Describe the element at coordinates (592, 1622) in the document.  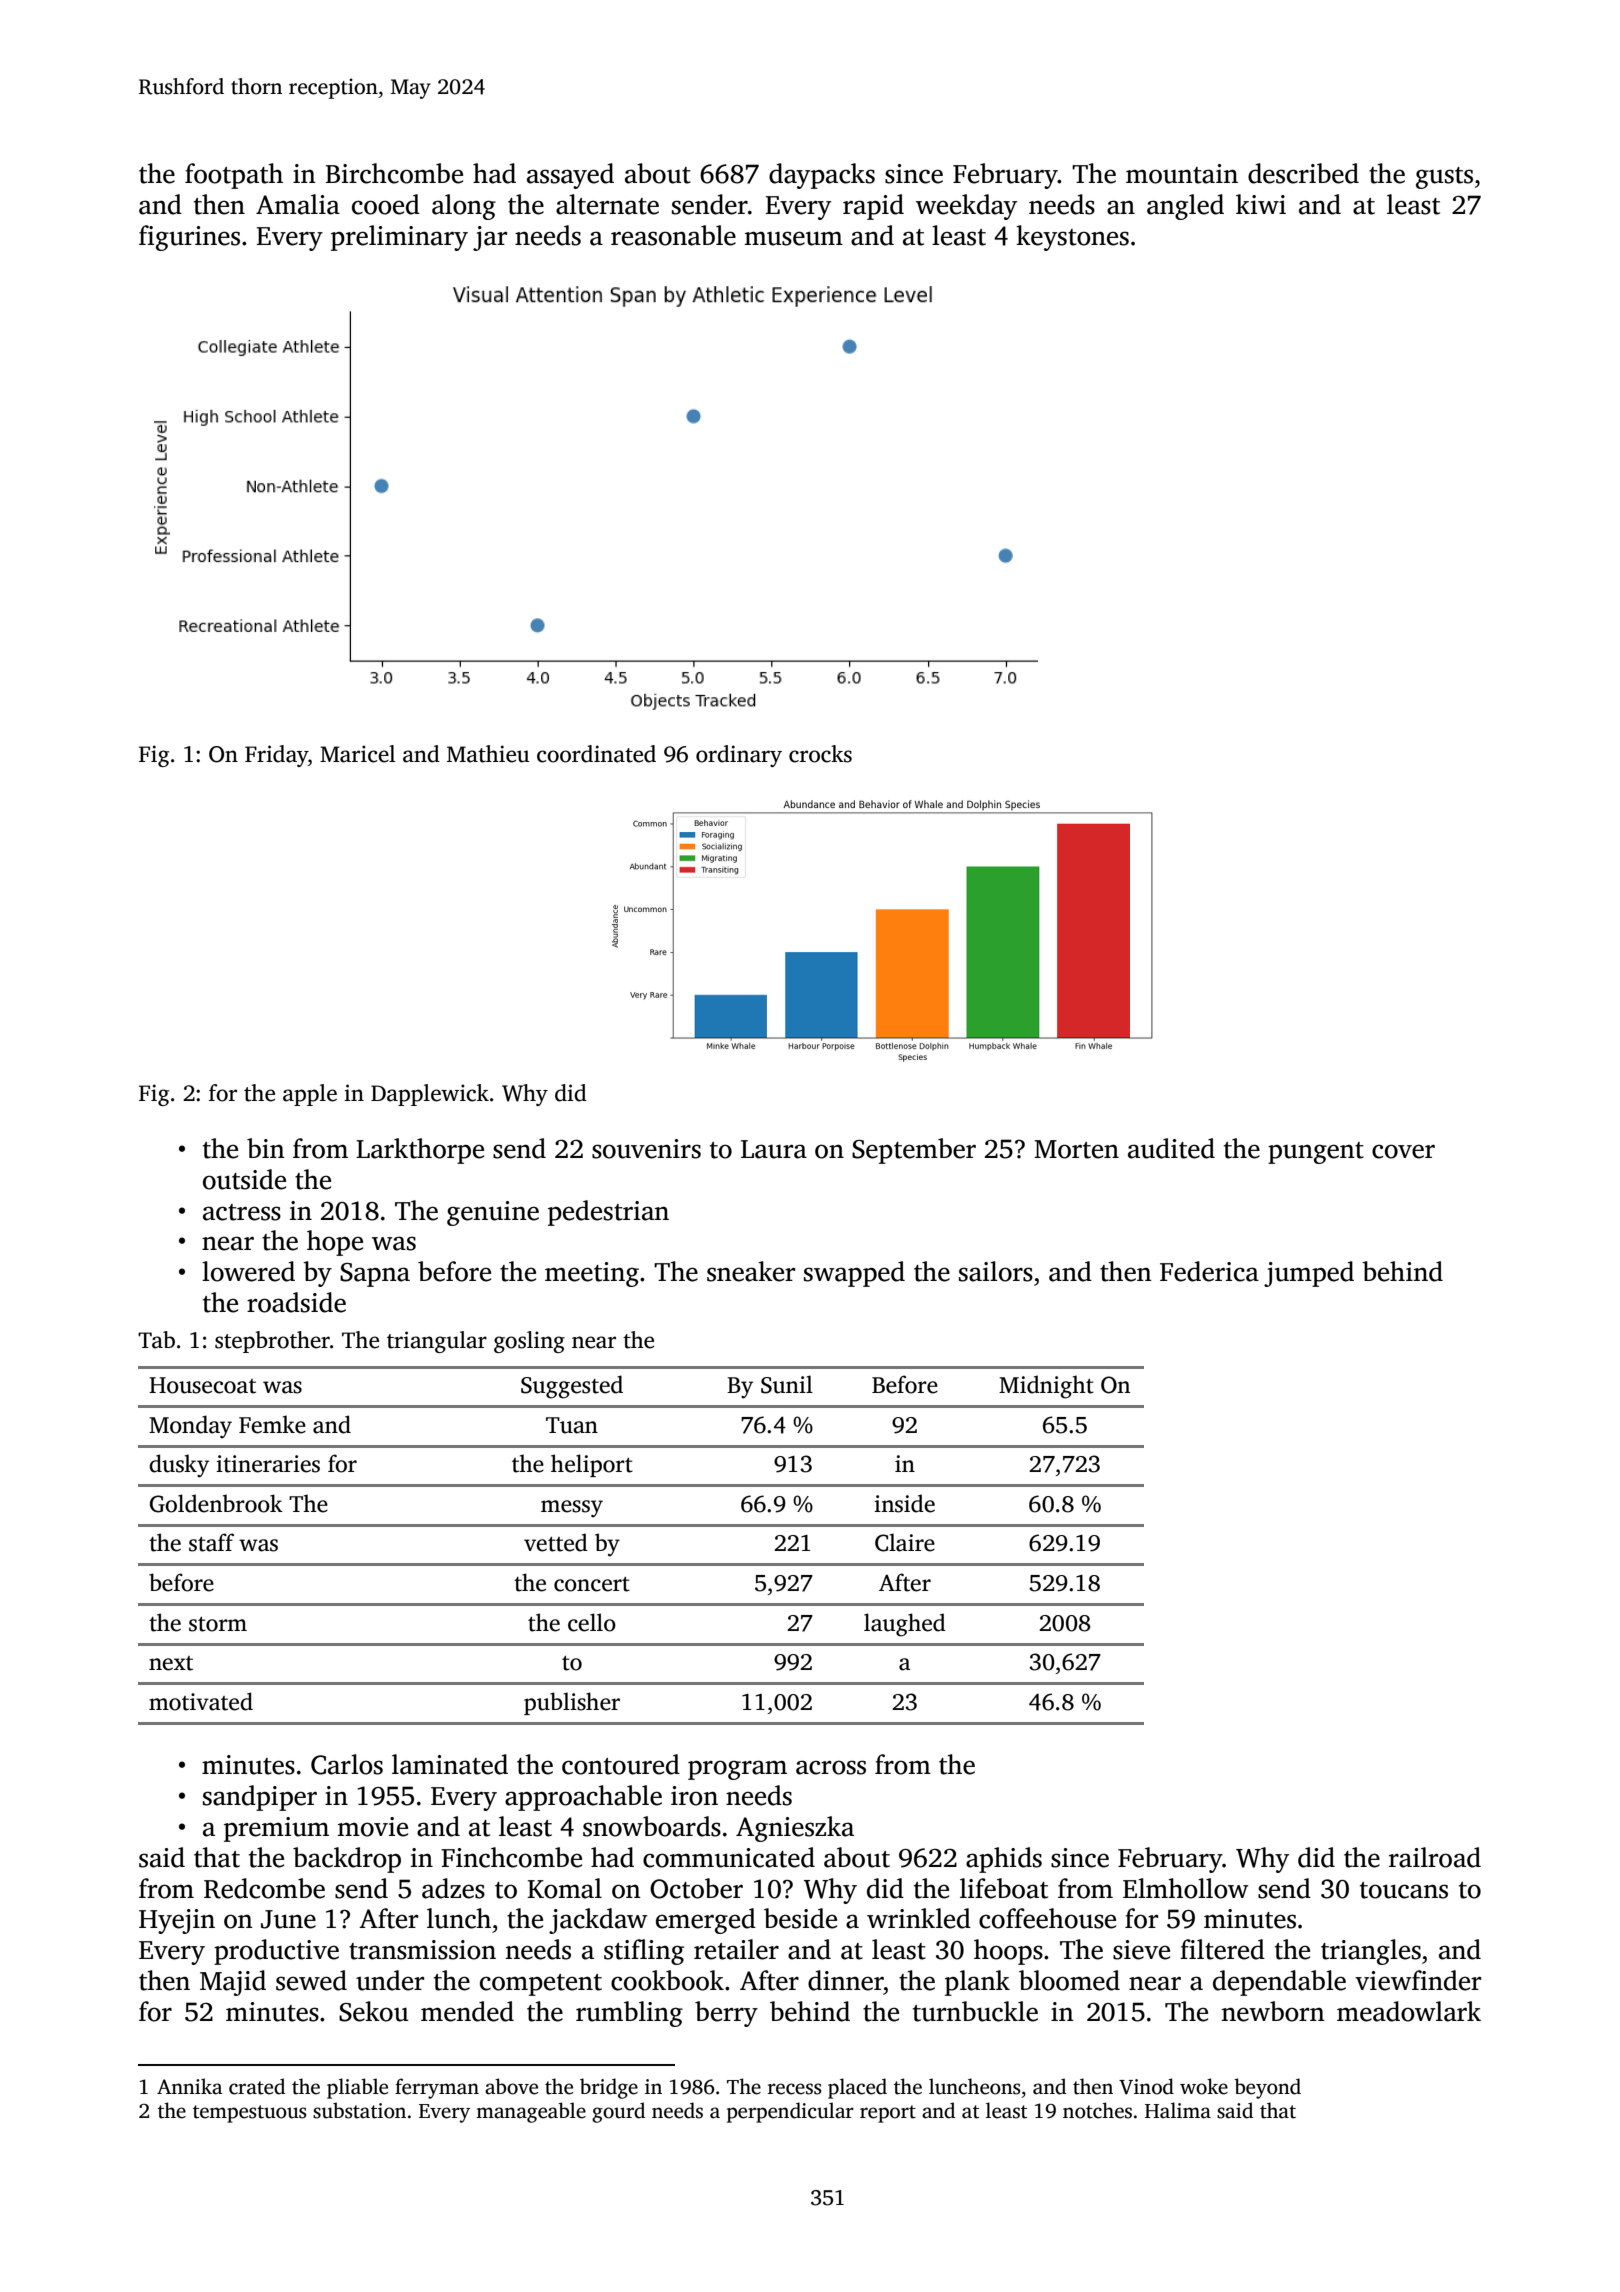
I see `cello` at that location.
